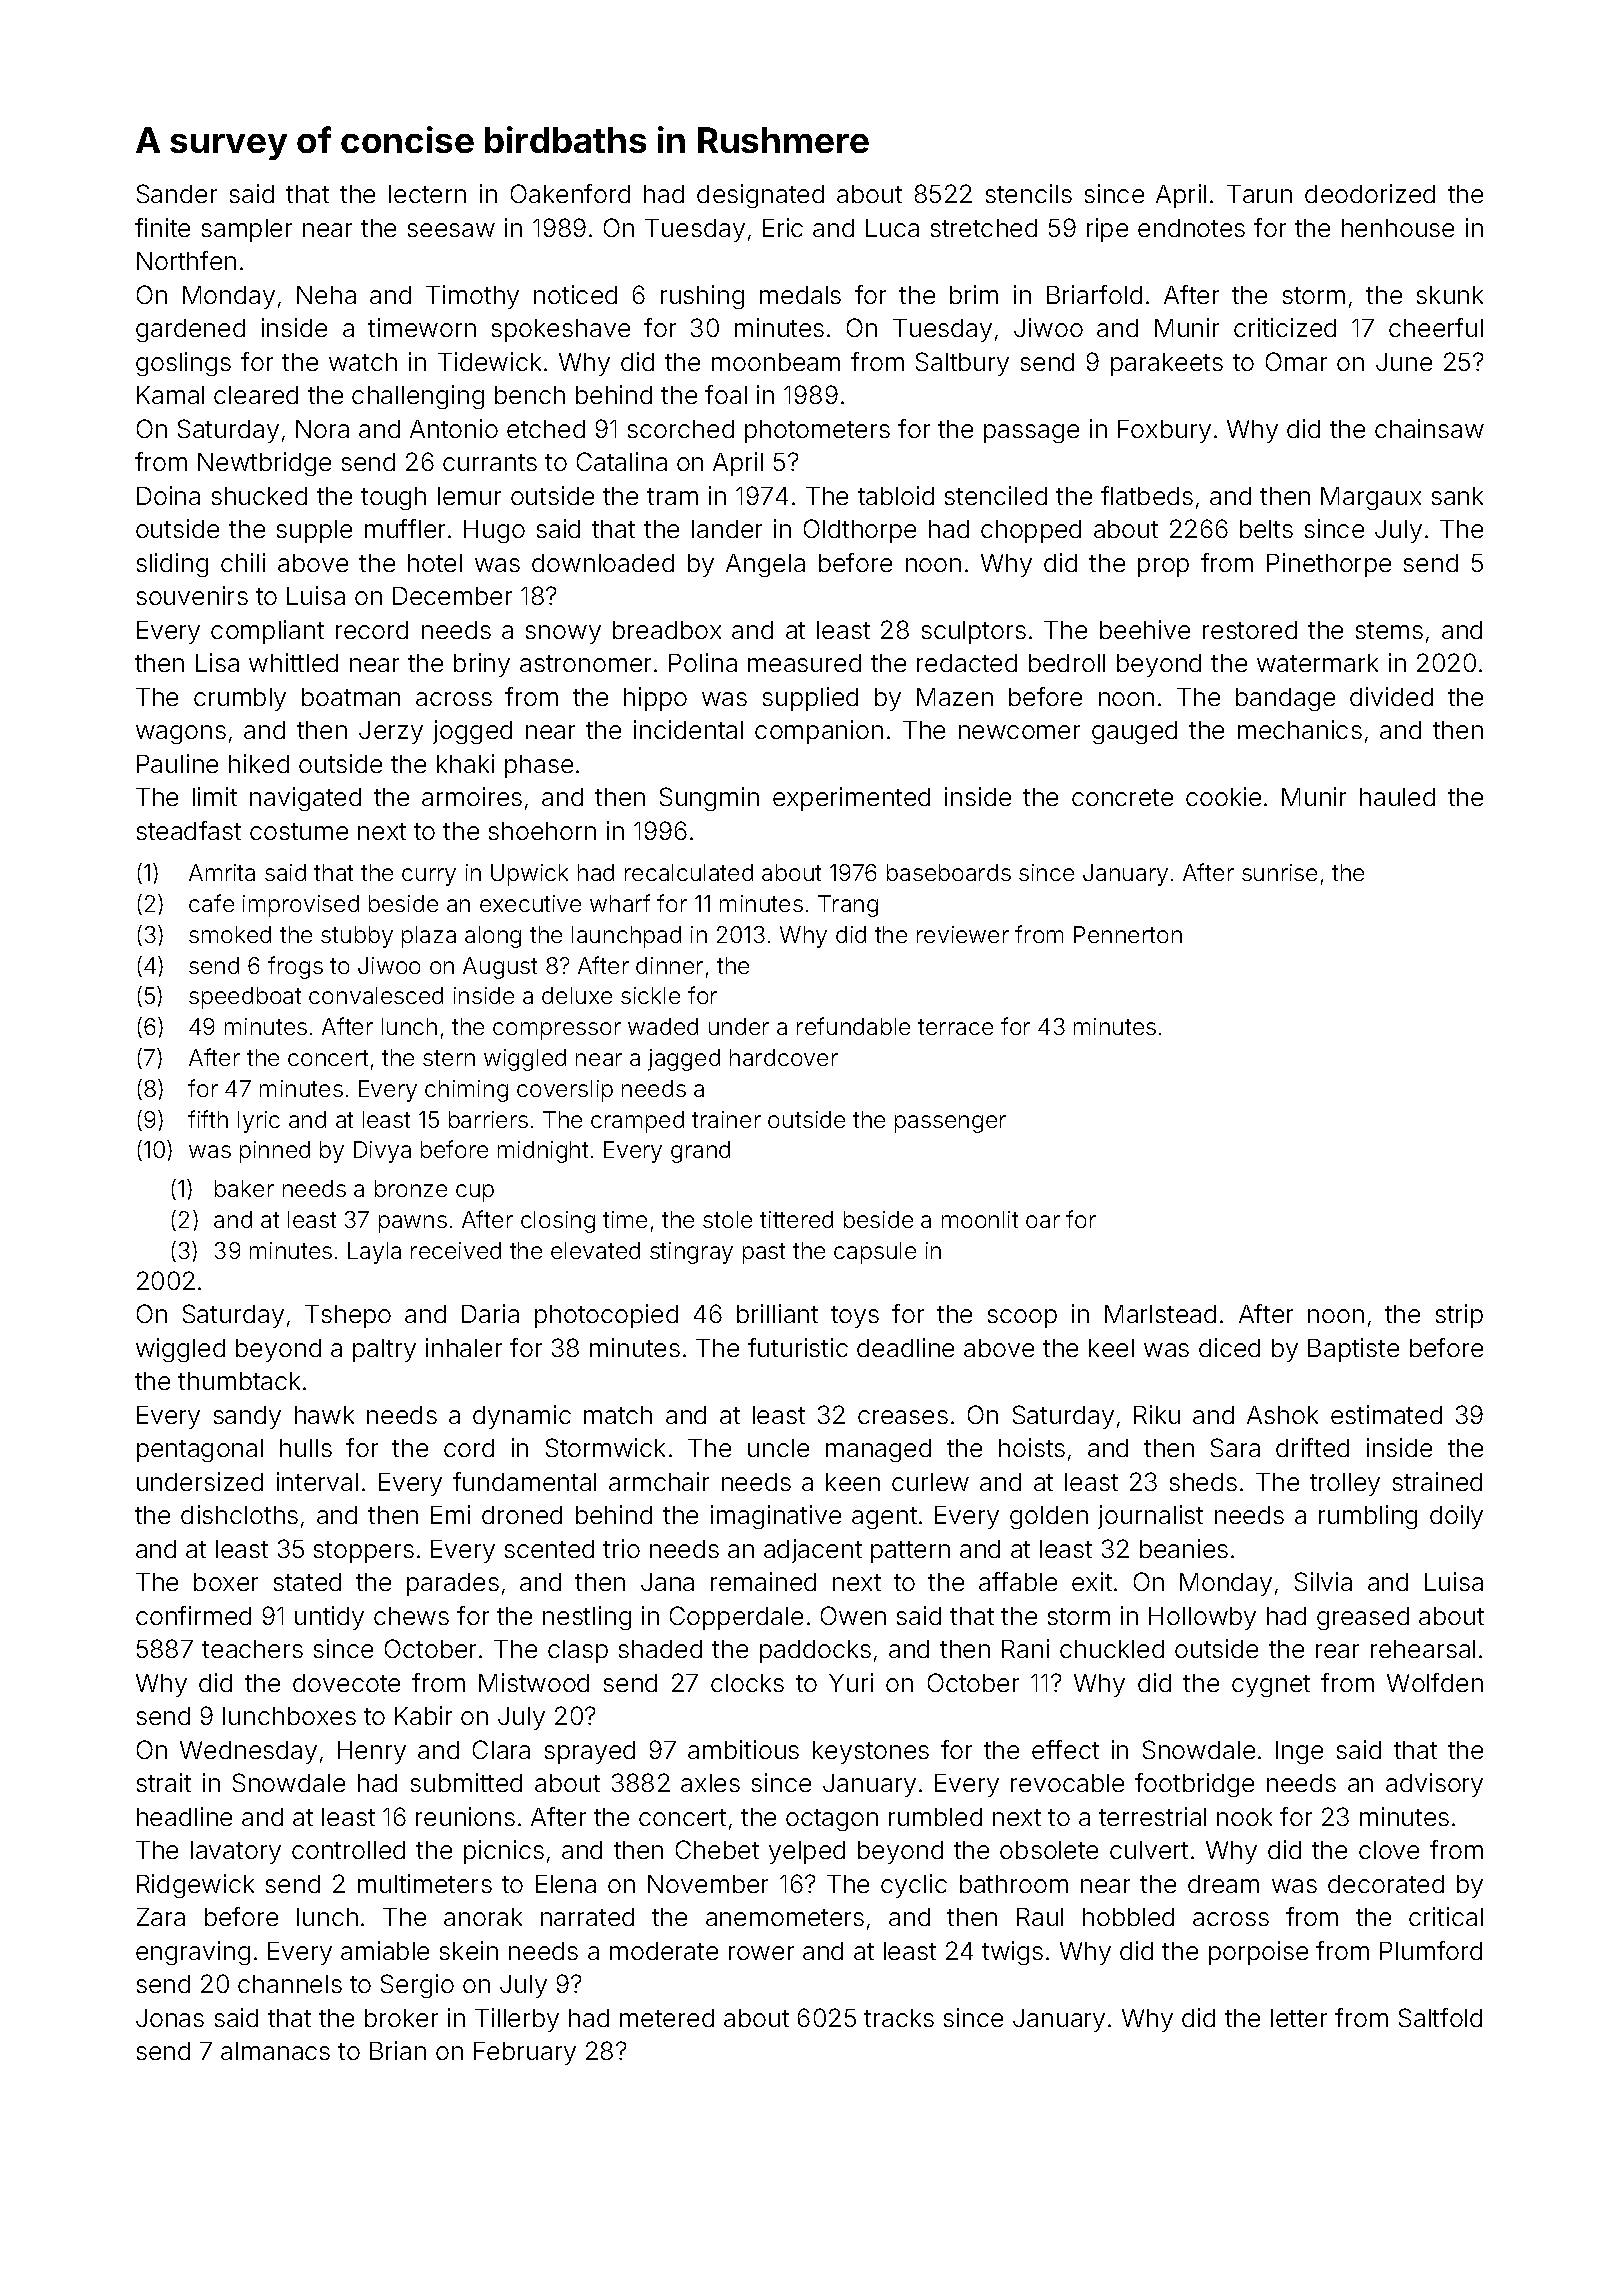 Image resolution: width=1620 pixels, height=2292 pixels. Describe the element at coordinates (1259, 194) in the document. I see `Tarun` at that location.
